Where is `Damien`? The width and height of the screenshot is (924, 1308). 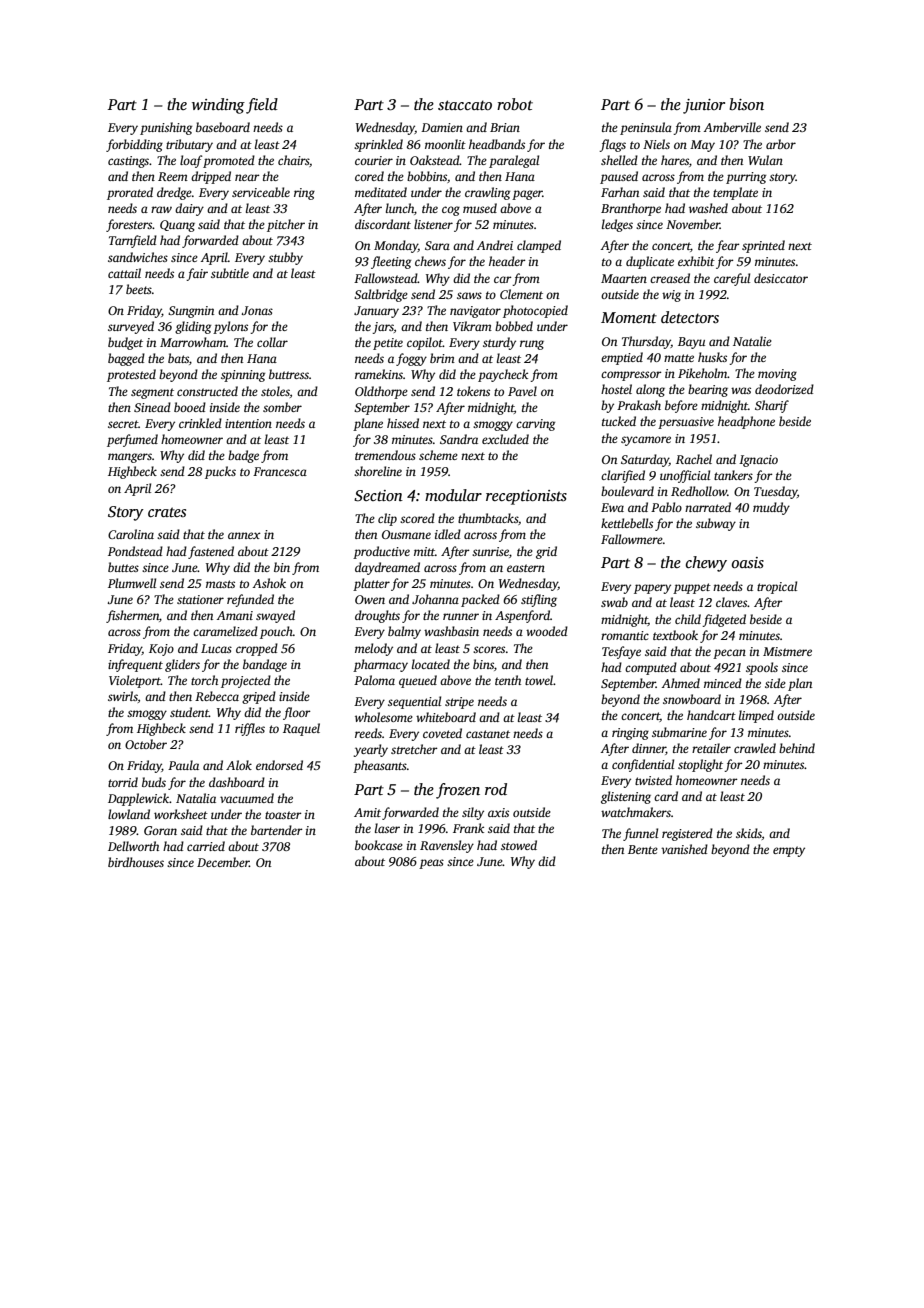
Damien is located at coordinates (442, 127).
